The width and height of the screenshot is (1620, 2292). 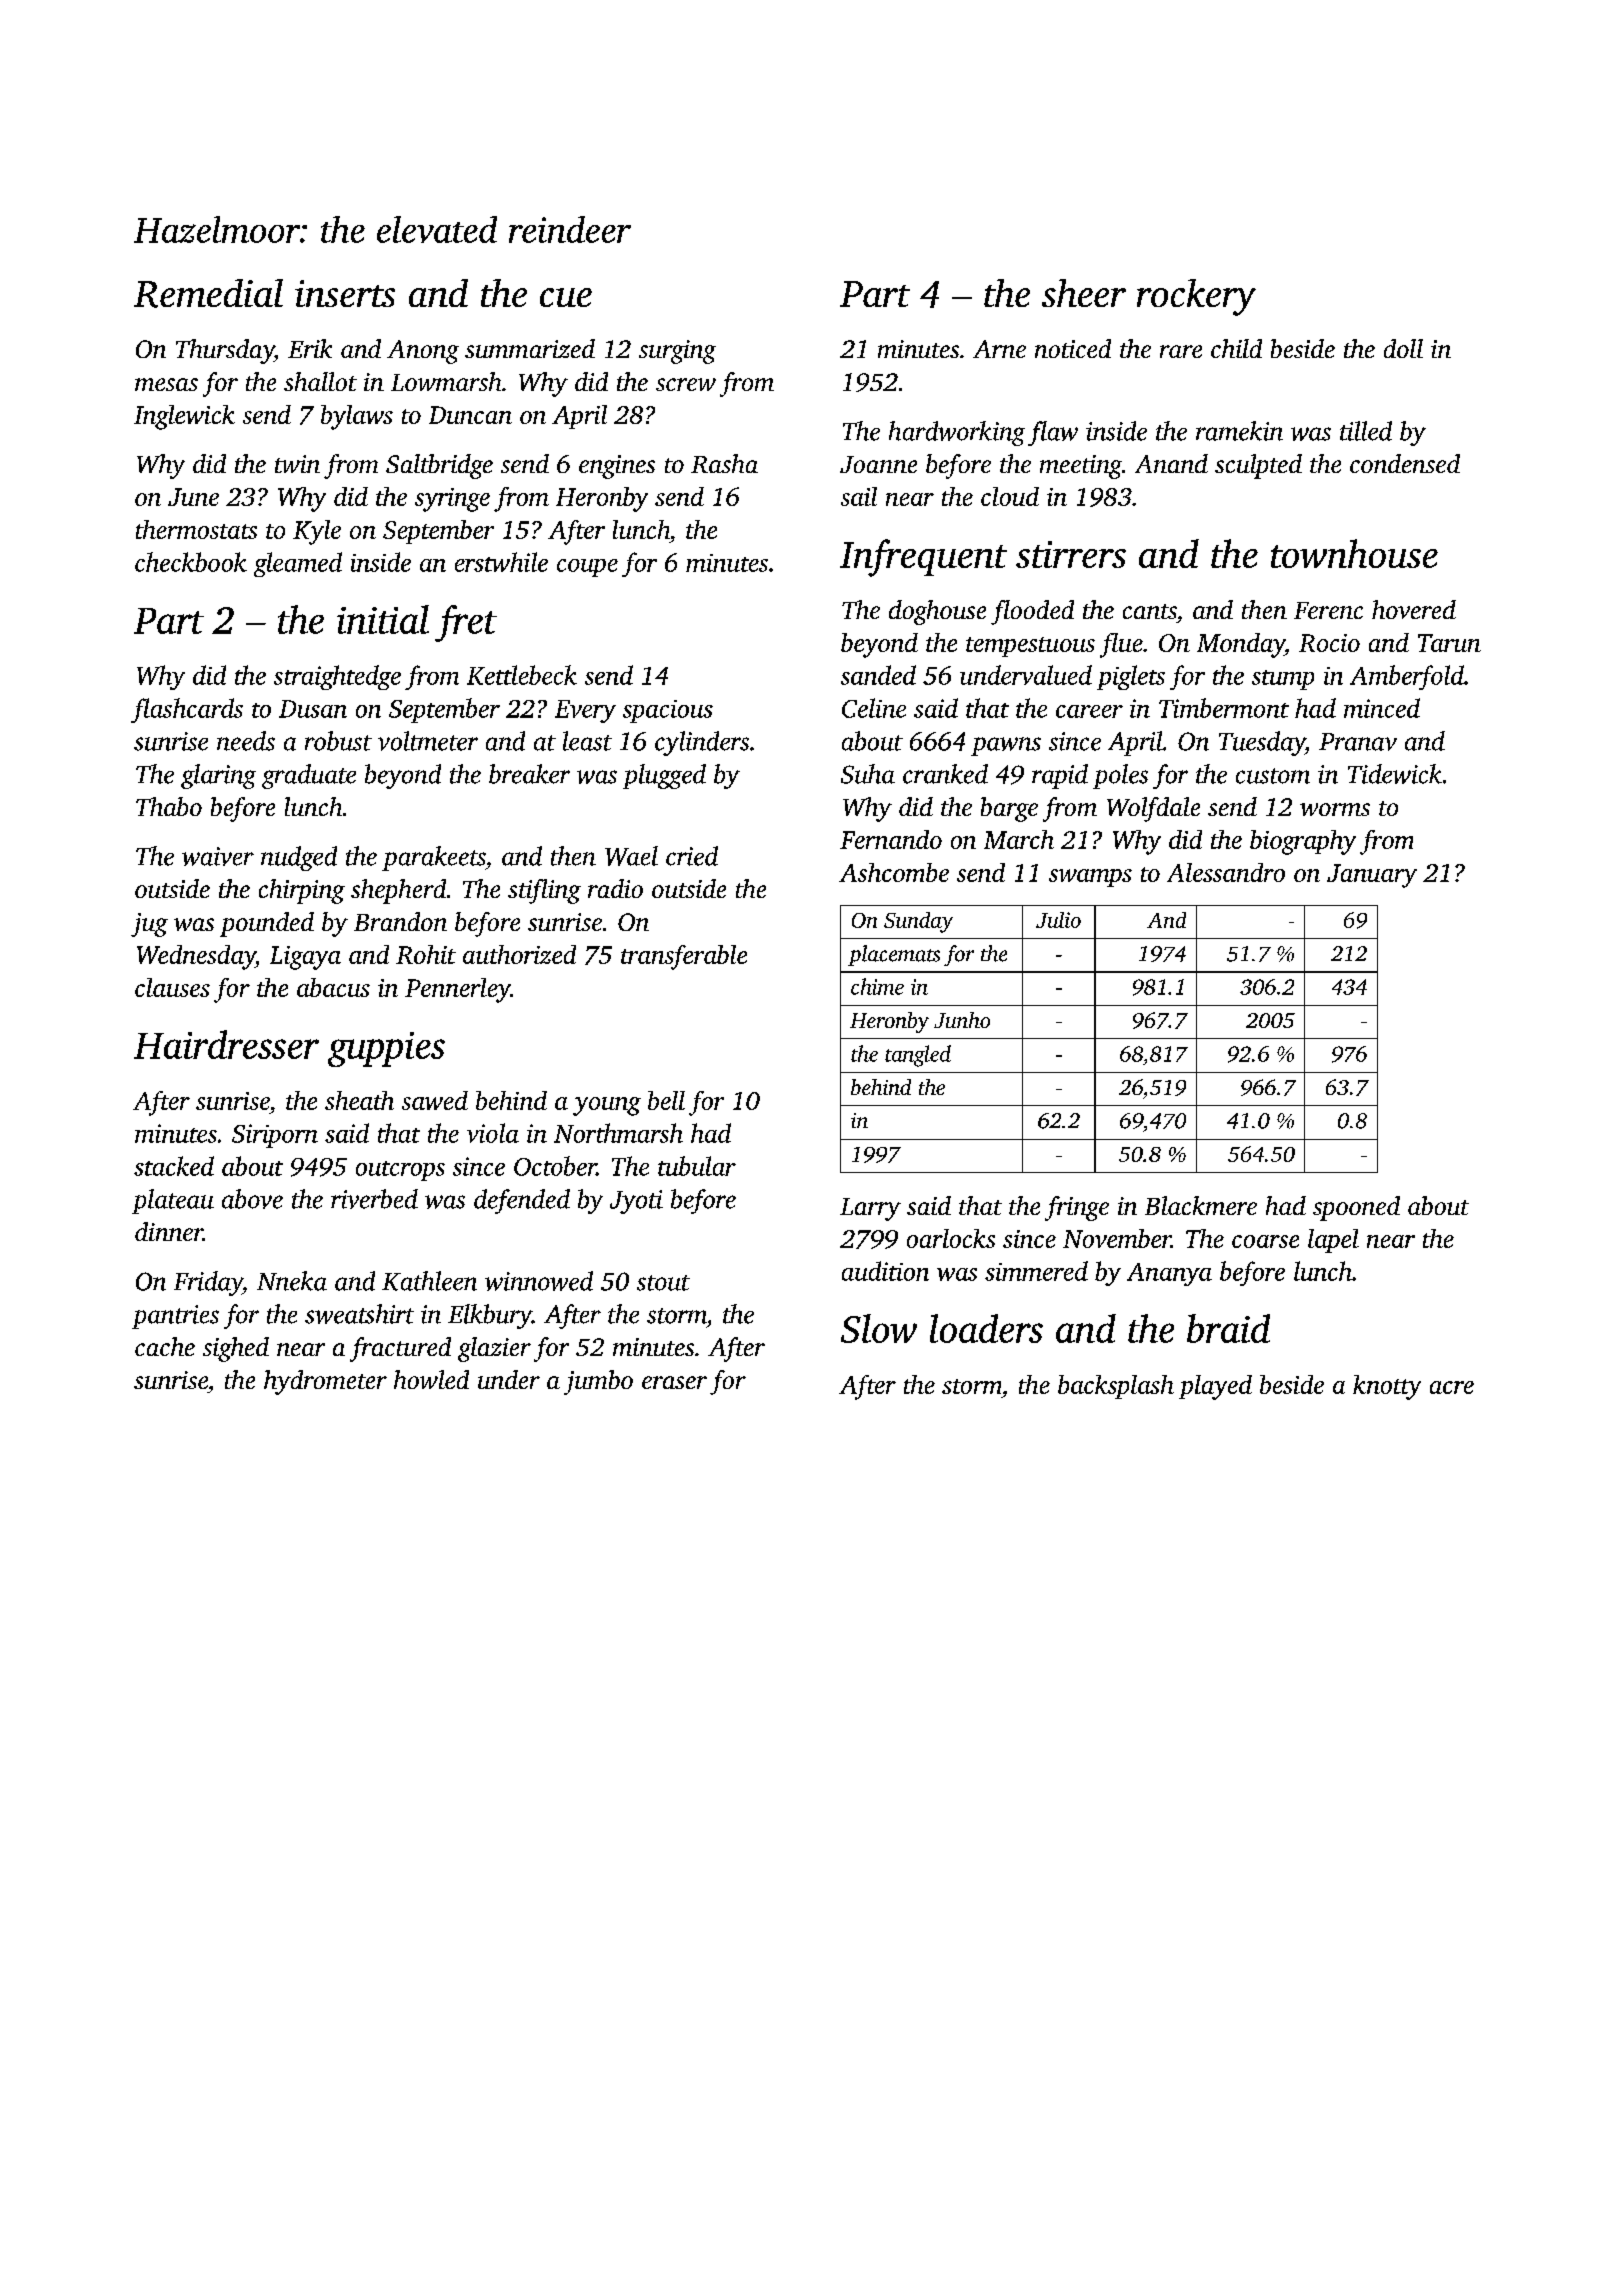 What do you see at coordinates (664, 776) in the screenshot?
I see `plugged` at bounding box center [664, 776].
